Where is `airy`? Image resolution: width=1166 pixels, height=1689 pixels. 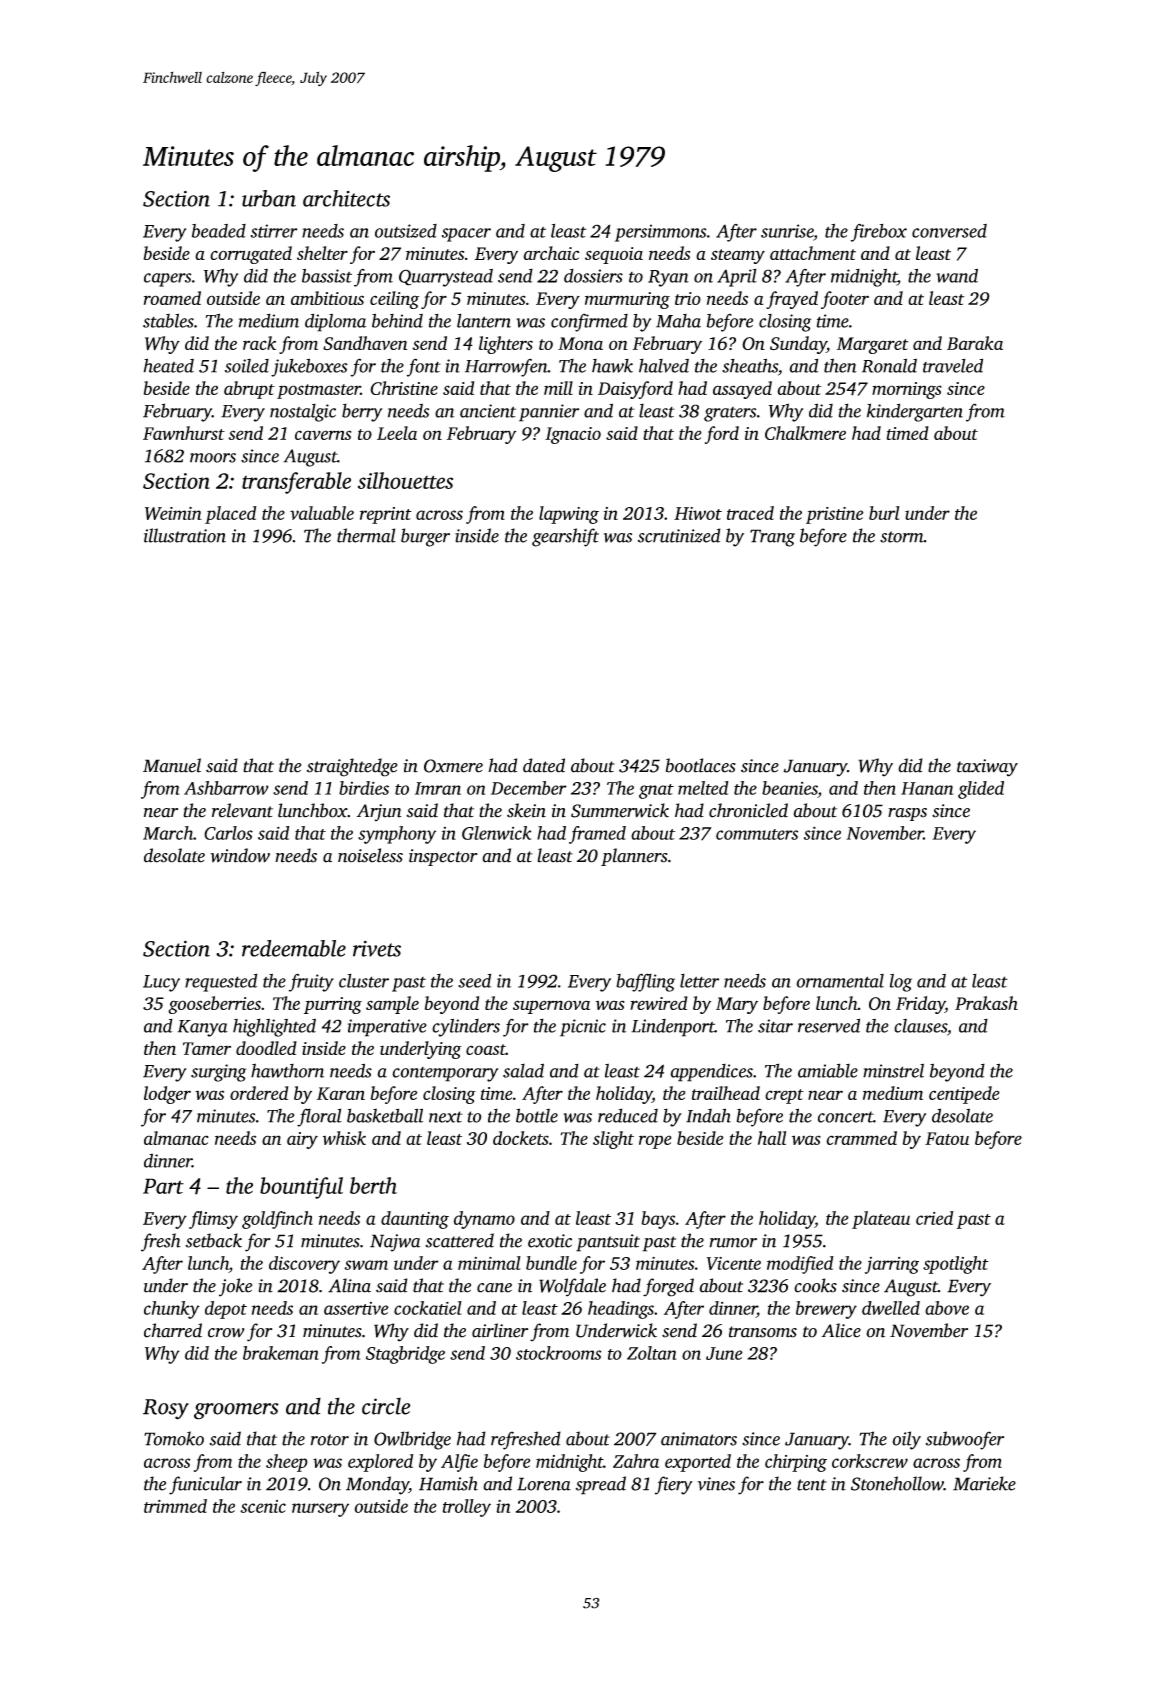 airy is located at coordinates (302, 1140).
